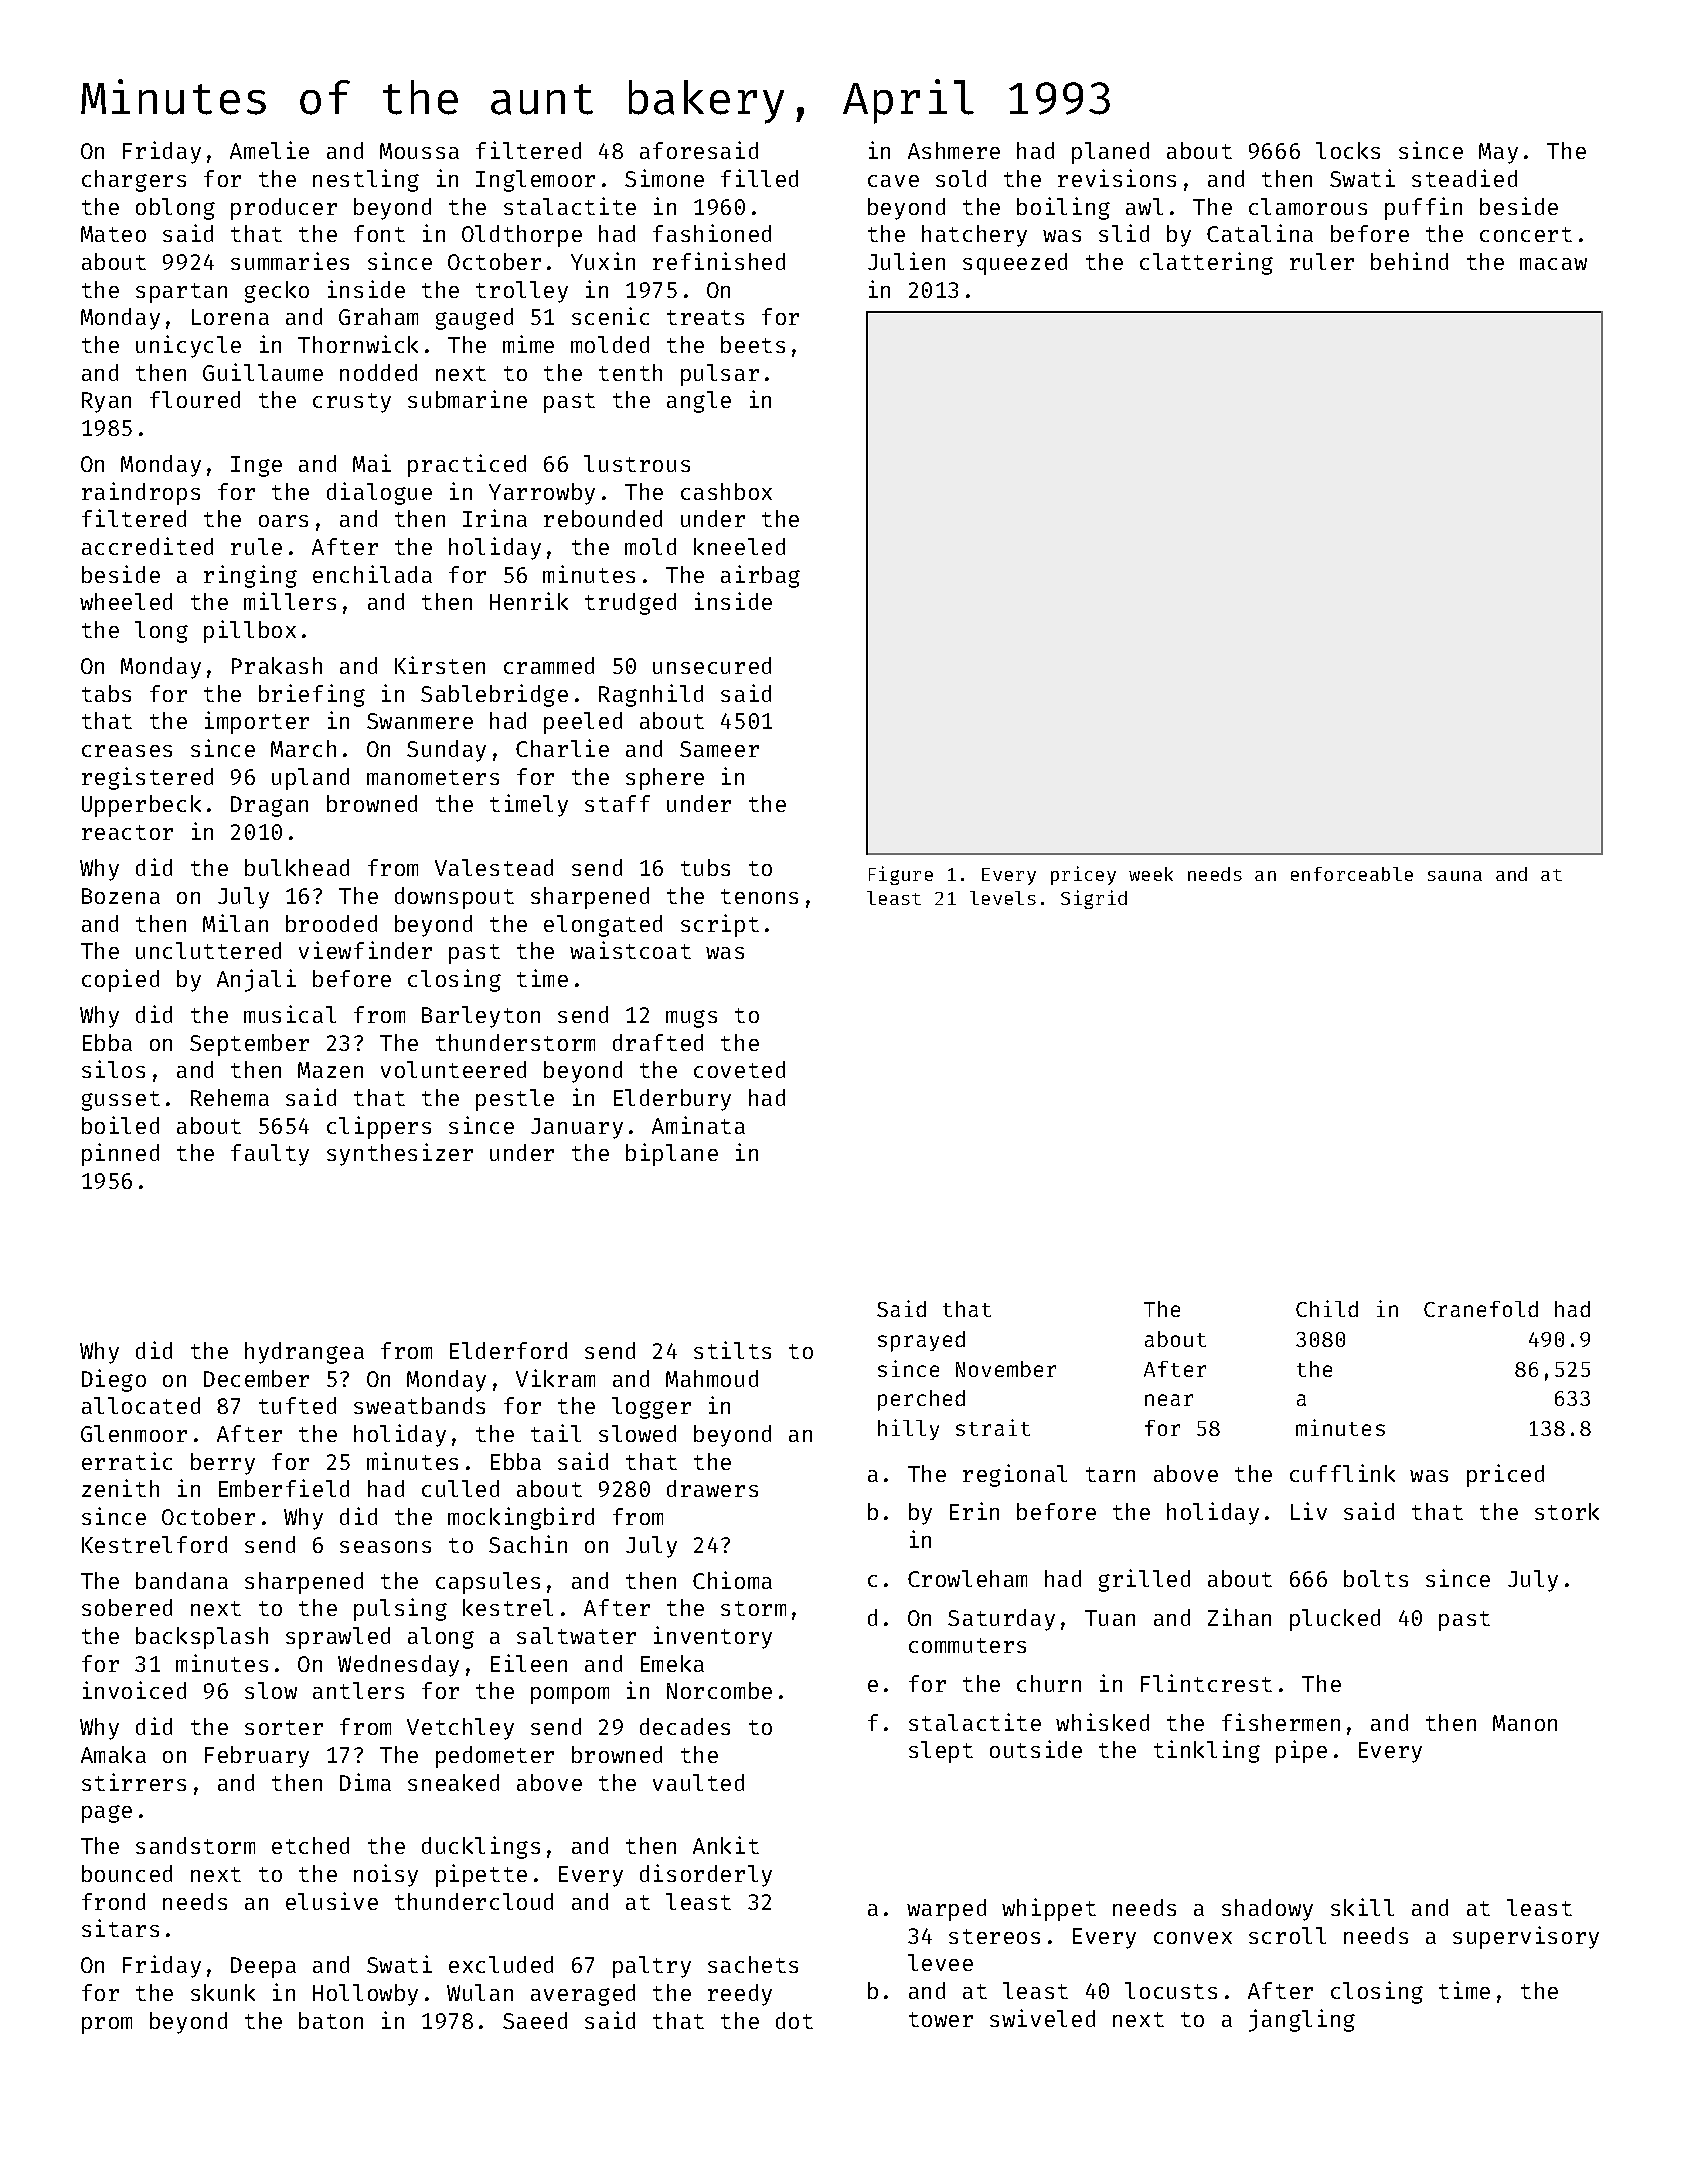 The image size is (1683, 2178). I want to click on Henrik, so click(529, 601).
